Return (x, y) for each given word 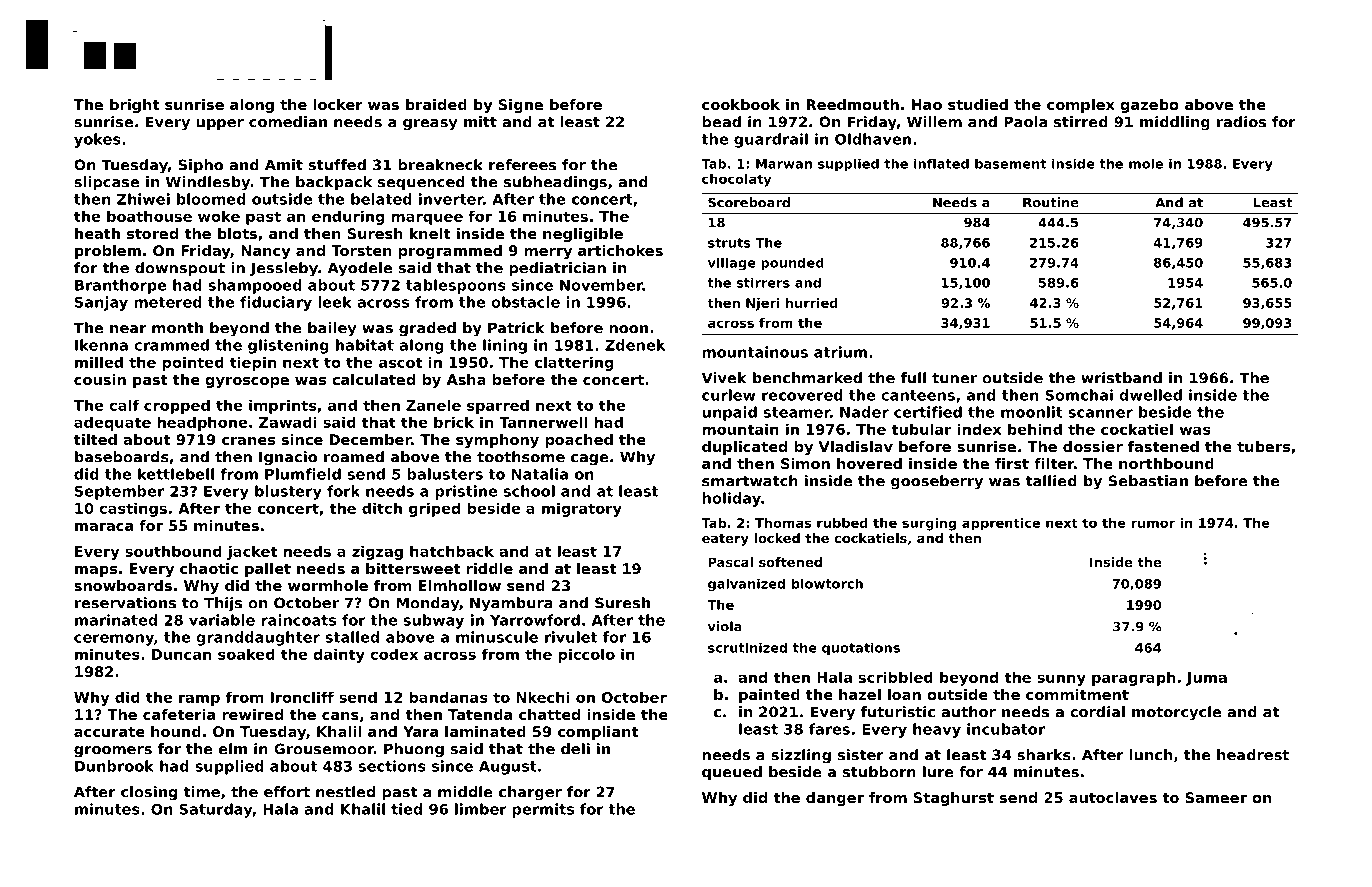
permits (543, 810)
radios (1241, 122)
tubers (1263, 446)
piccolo (586, 655)
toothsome (521, 457)
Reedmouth (853, 104)
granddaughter (258, 638)
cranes (248, 441)
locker (338, 104)
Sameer (1216, 797)
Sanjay (101, 303)
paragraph (1133, 678)
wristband (1121, 378)
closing (149, 793)
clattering (574, 363)
